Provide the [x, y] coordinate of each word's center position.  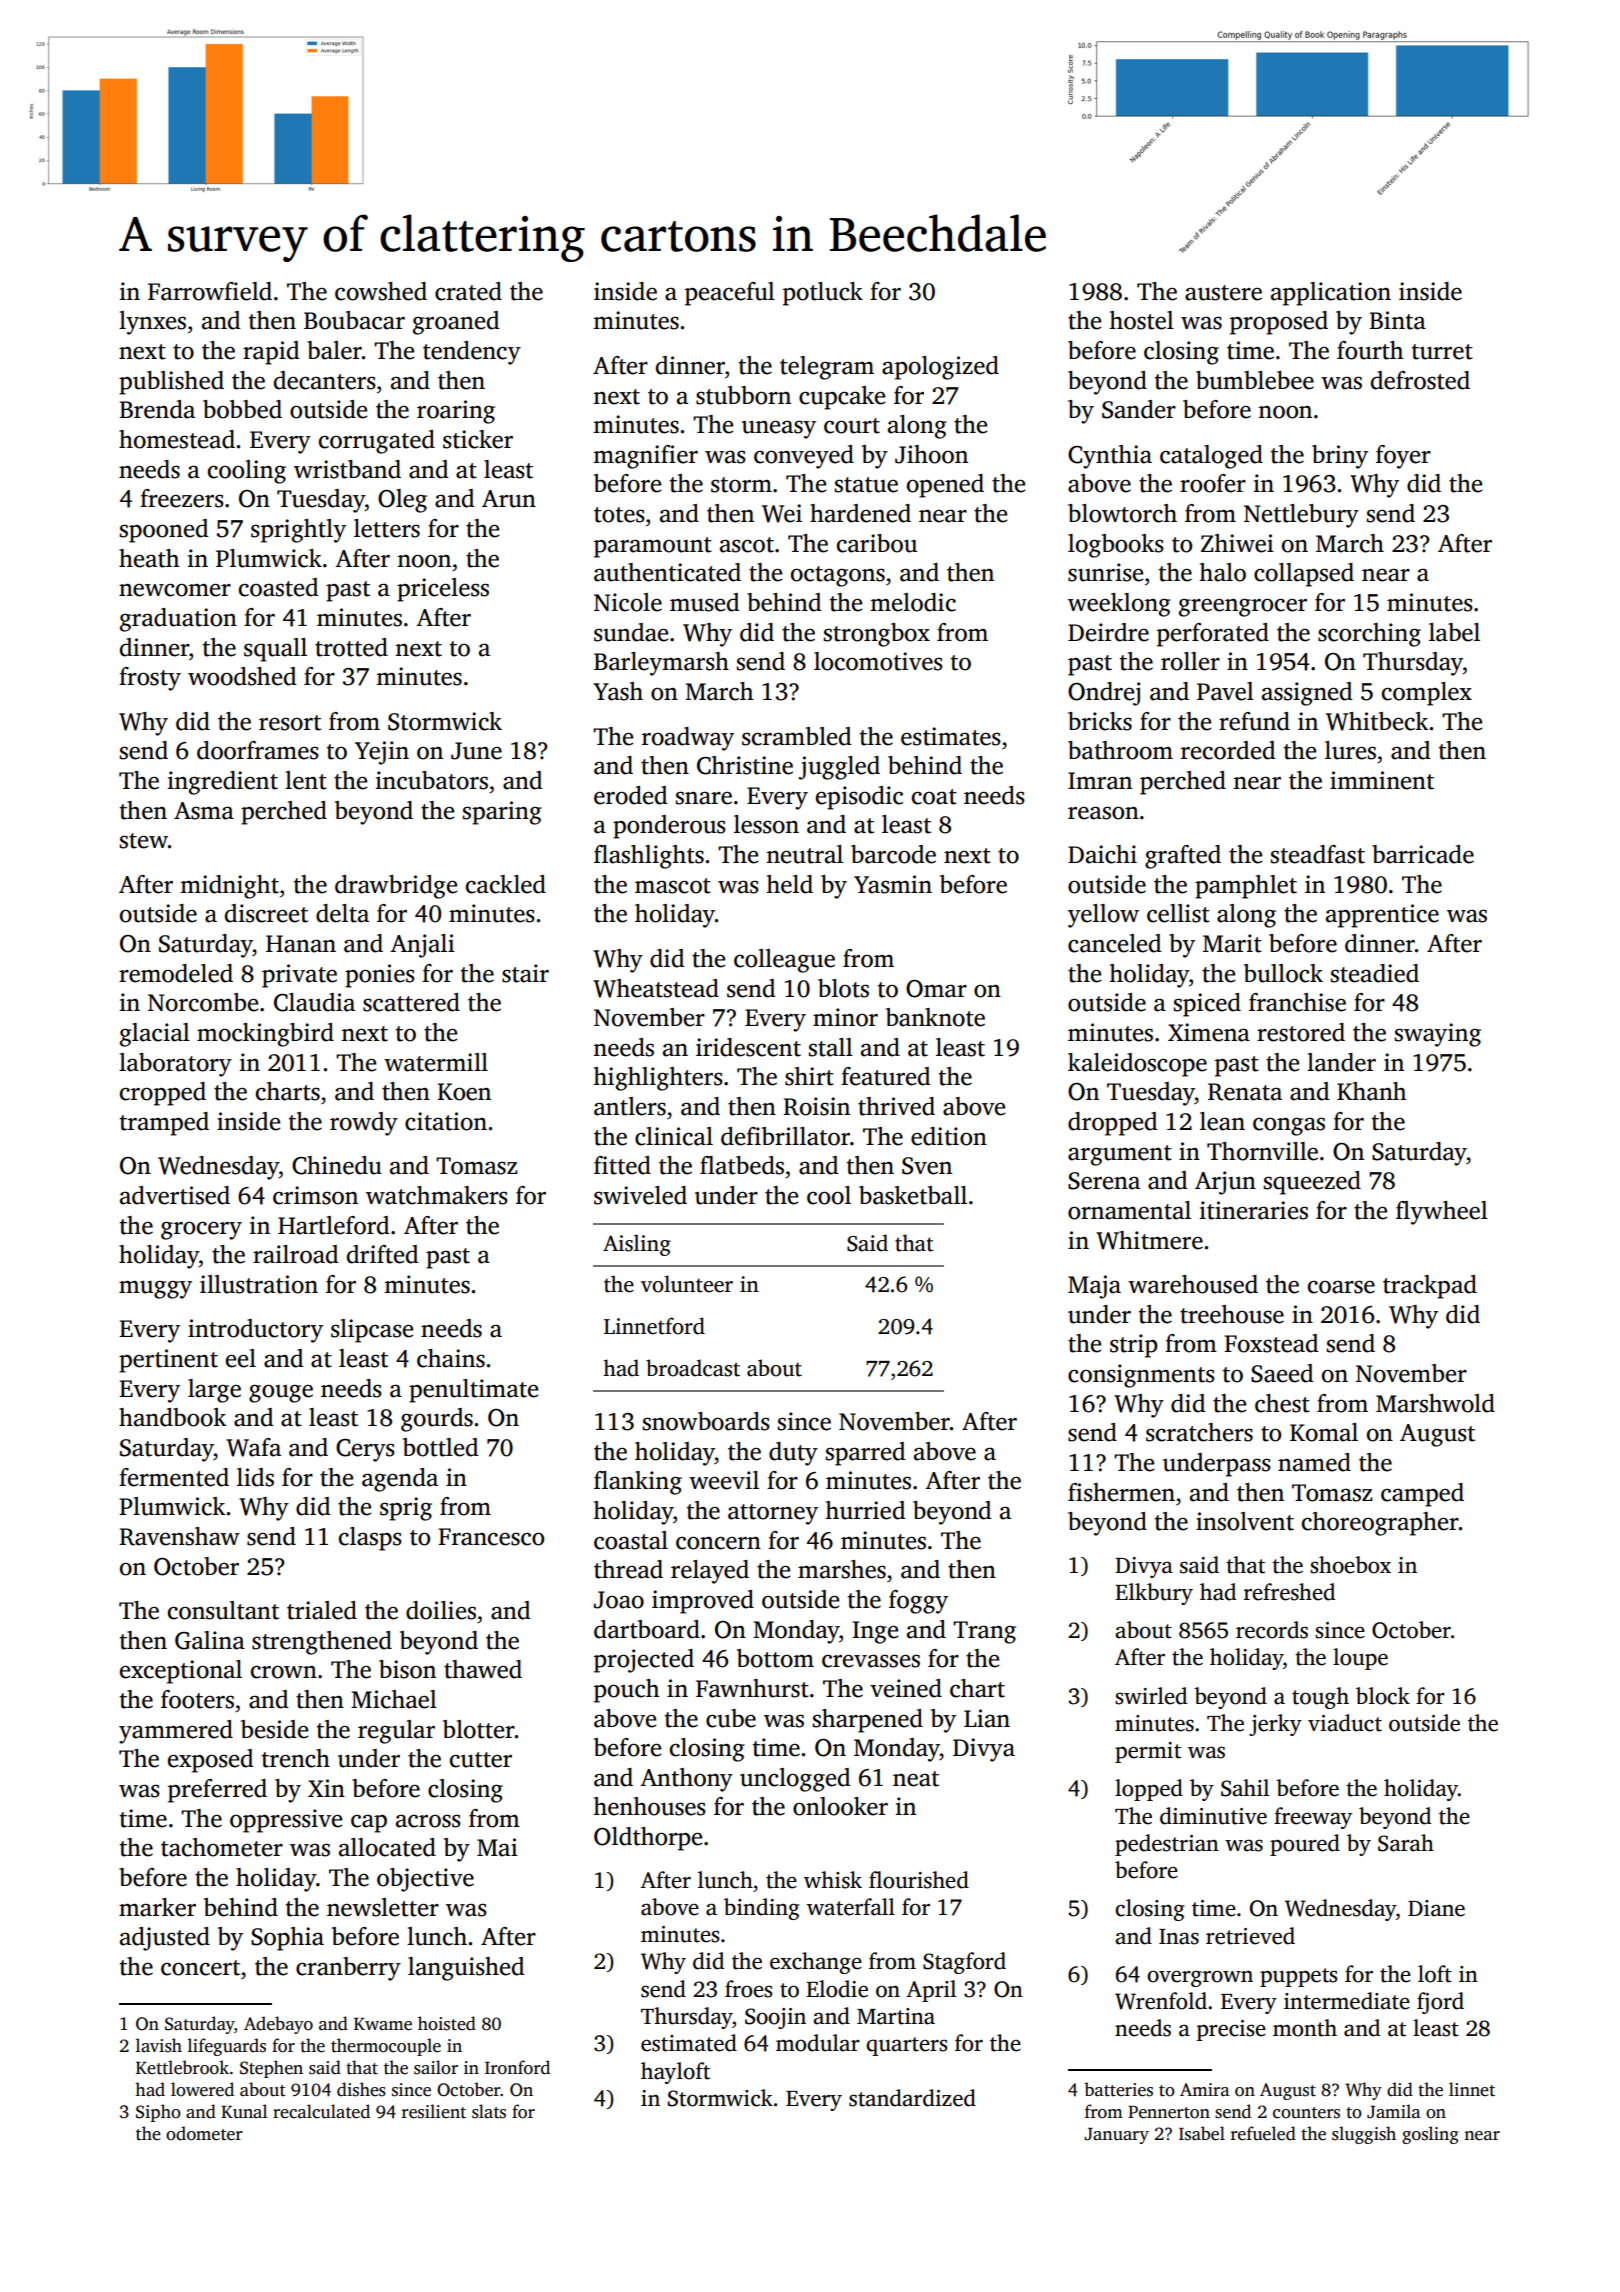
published [171, 383]
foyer [1403, 457]
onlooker [840, 1806]
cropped [163, 1094]
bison [407, 1669]
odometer [204, 2133]
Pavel [1225, 691]
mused [705, 602]
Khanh [1371, 1091]
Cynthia [1110, 457]
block [1383, 1696]
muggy [155, 1290]
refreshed [1289, 1592]
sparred [866, 1454]
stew [144, 841]
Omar [936, 989]
